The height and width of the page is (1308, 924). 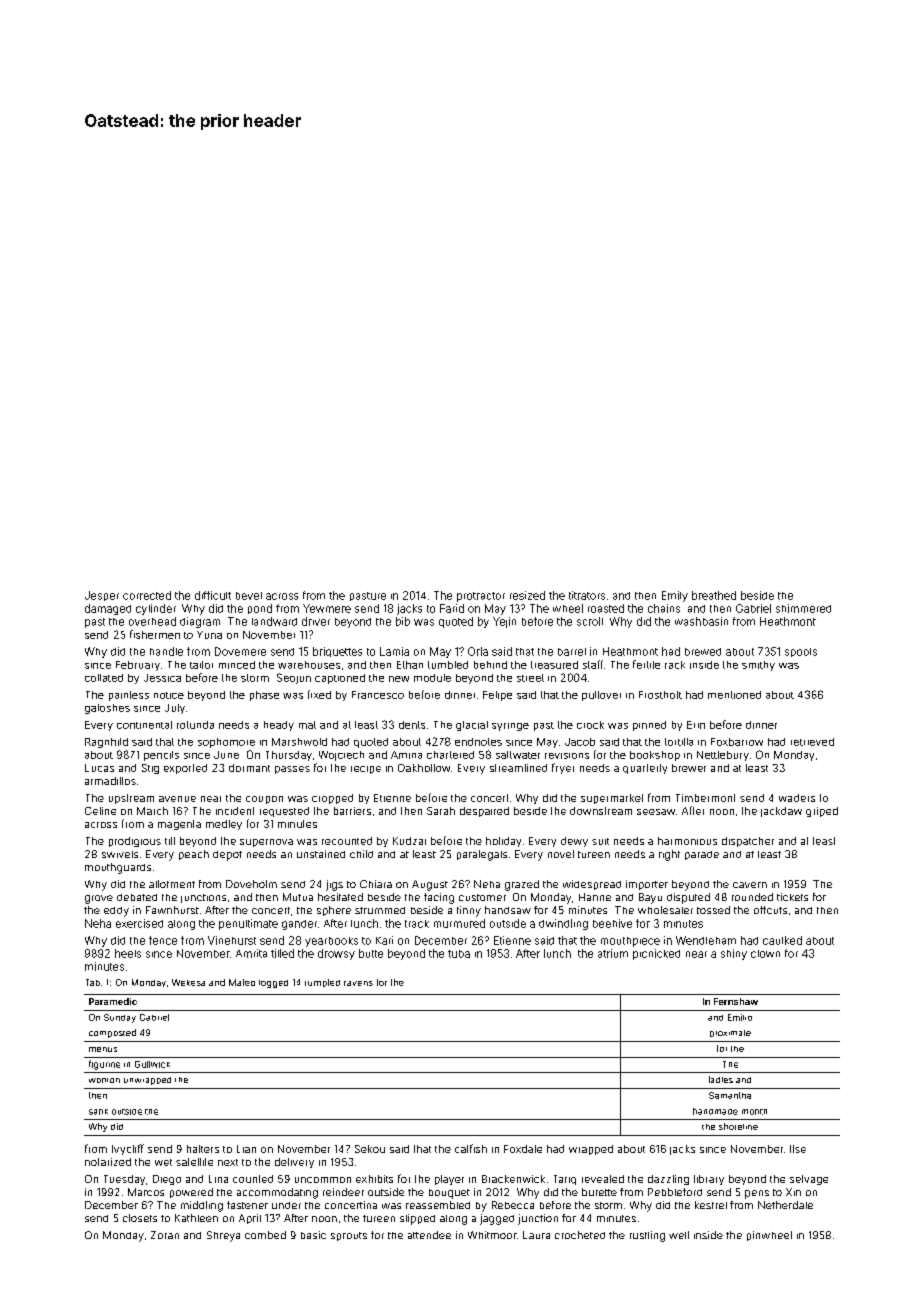 What do you see at coordinates (703, 652) in the page?
I see `brewed` at bounding box center [703, 652].
